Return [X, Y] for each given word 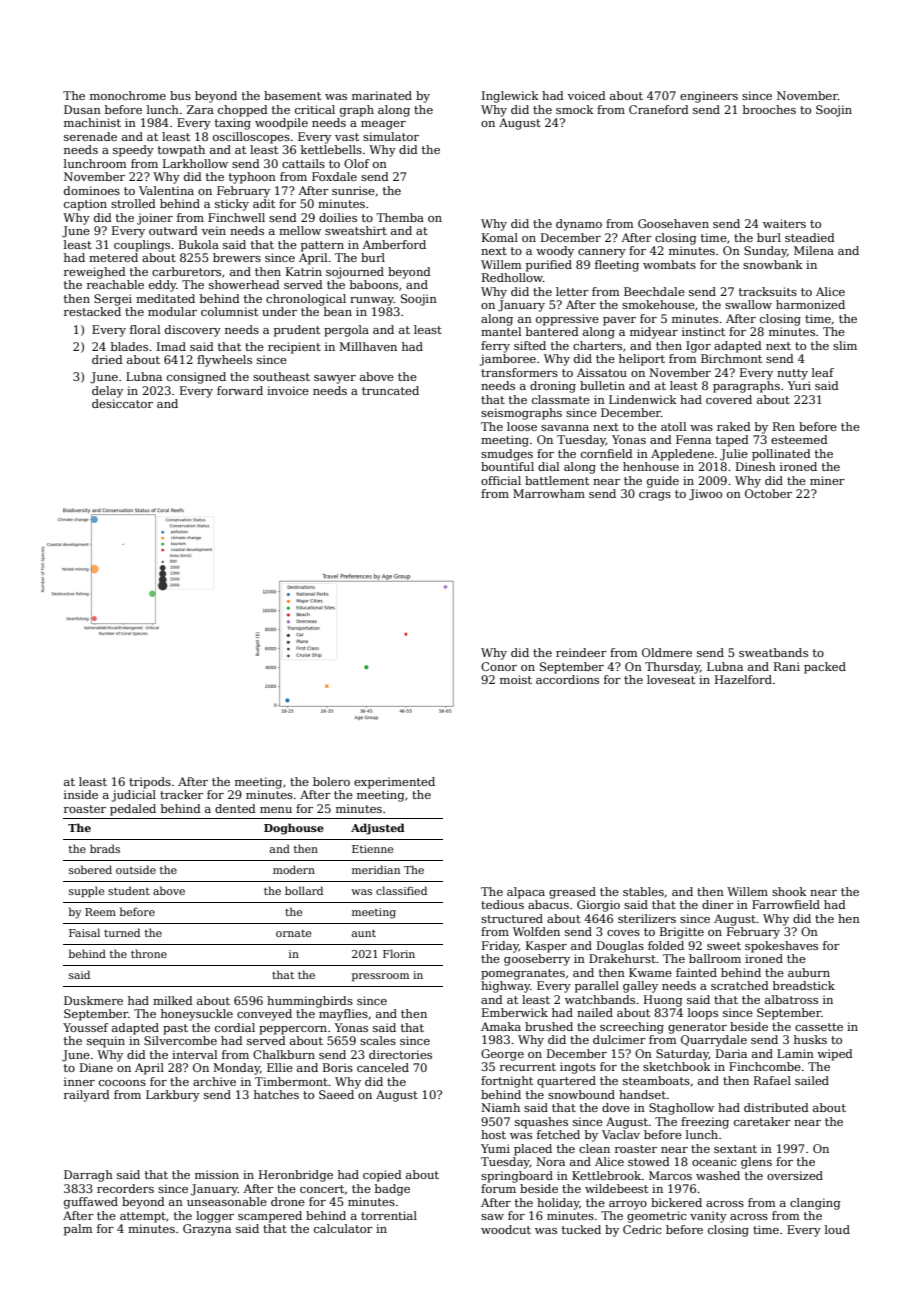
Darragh [88, 1176]
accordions [567, 679]
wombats [669, 264]
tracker [181, 794]
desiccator [122, 403]
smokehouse [658, 304]
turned [122, 932]
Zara [200, 109]
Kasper [546, 947]
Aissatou [602, 372]
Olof [357, 163]
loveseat [671, 679]
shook [789, 891]
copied [382, 1176]
